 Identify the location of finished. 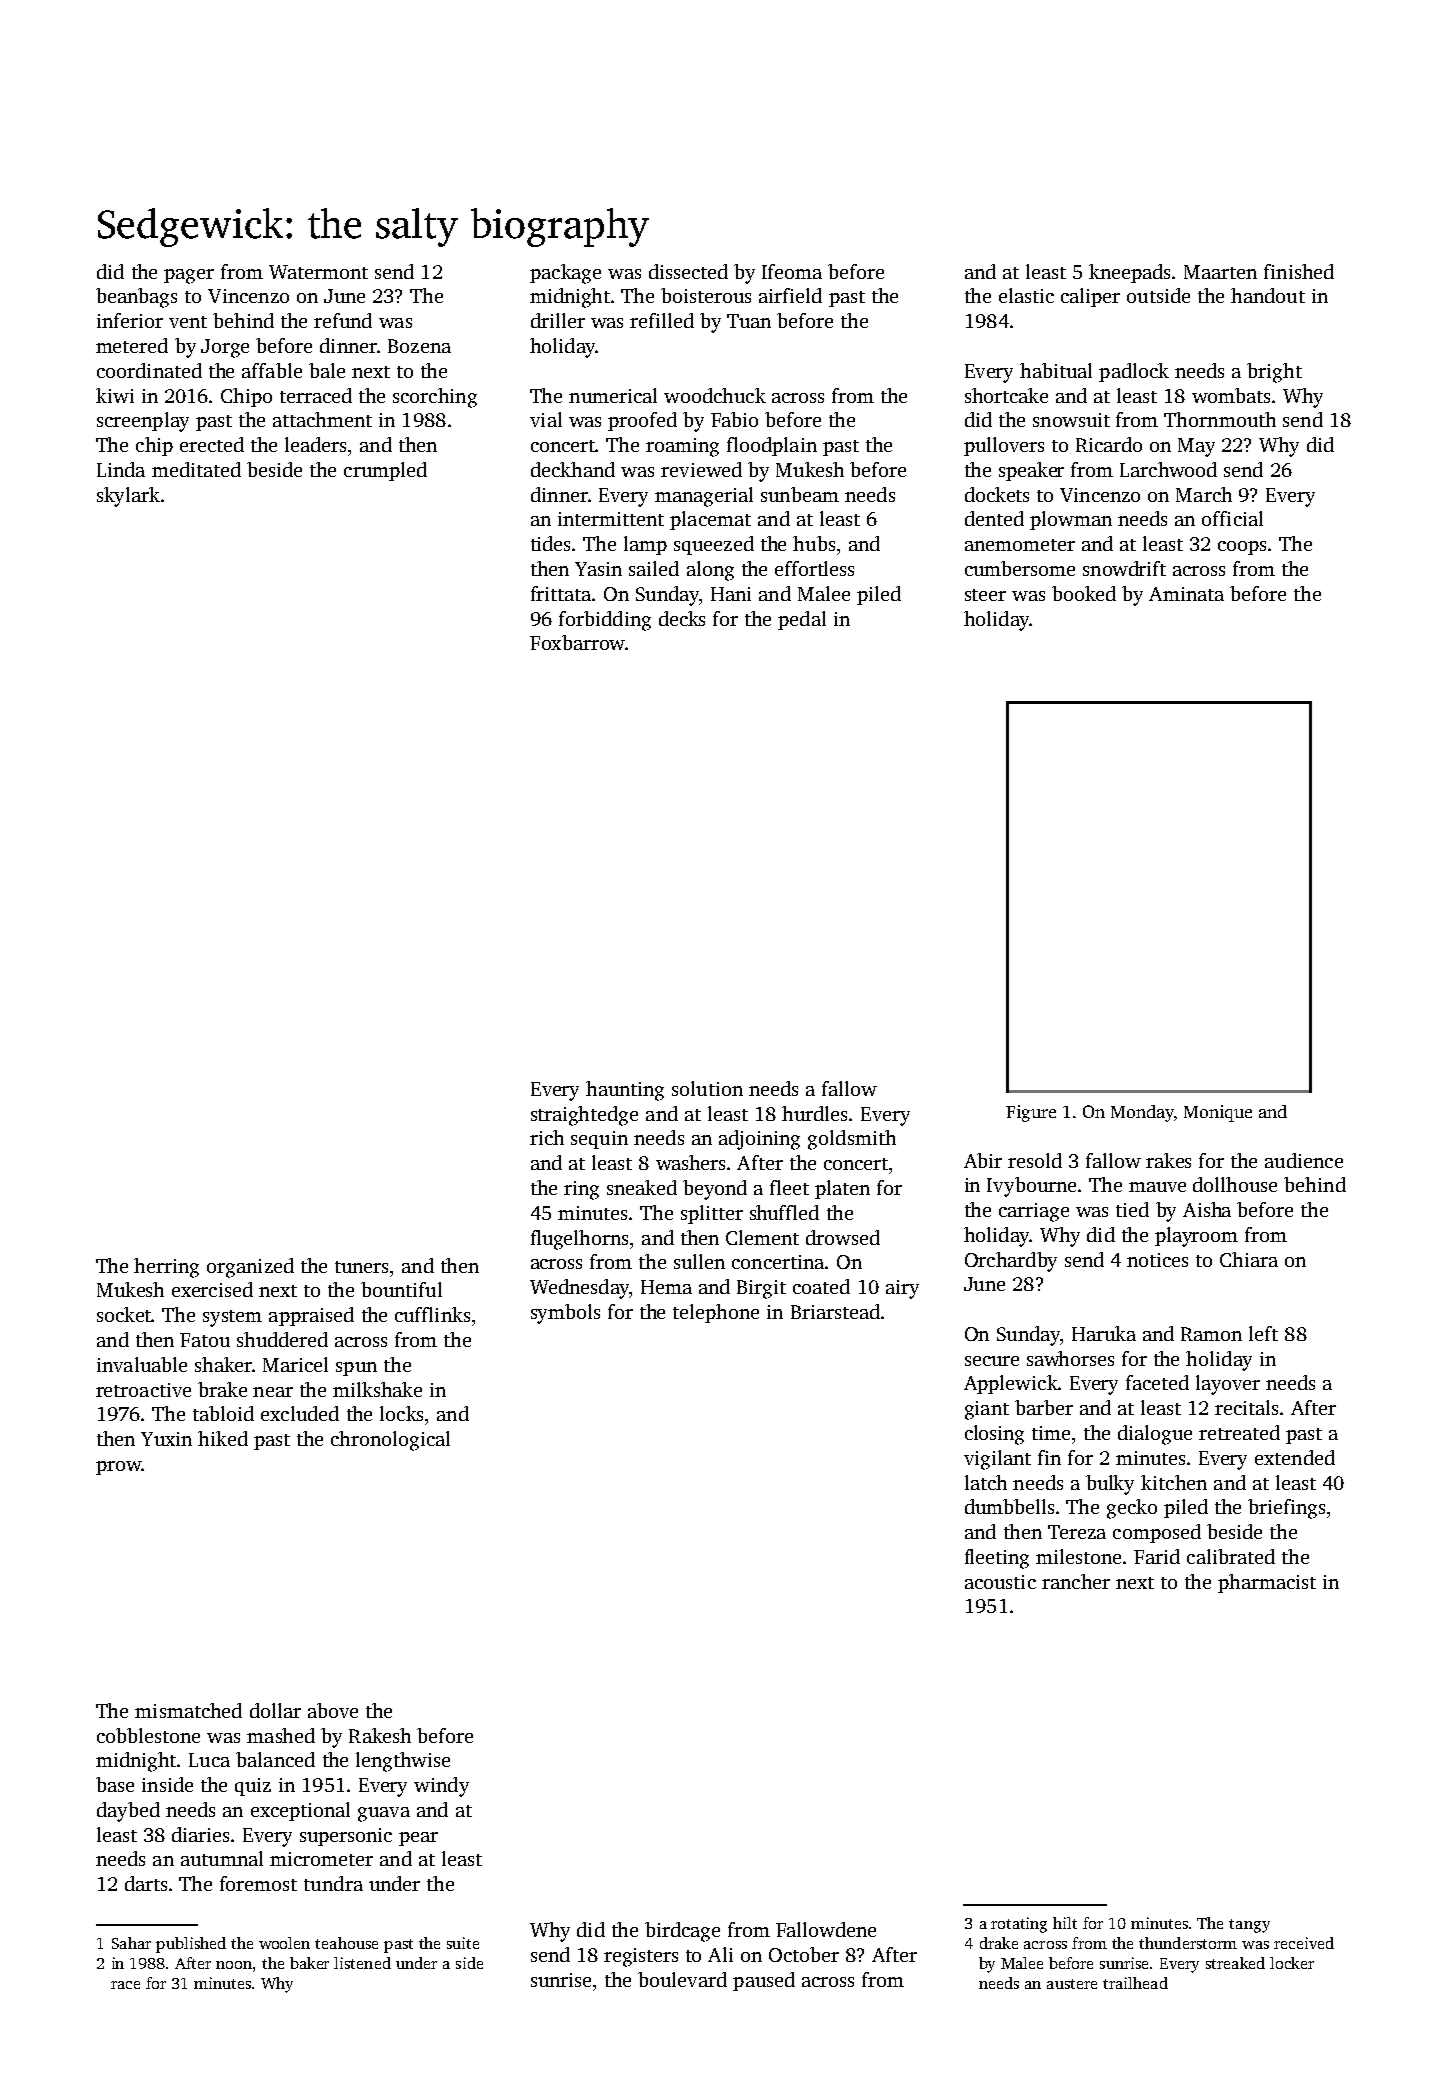
(1299, 271).
